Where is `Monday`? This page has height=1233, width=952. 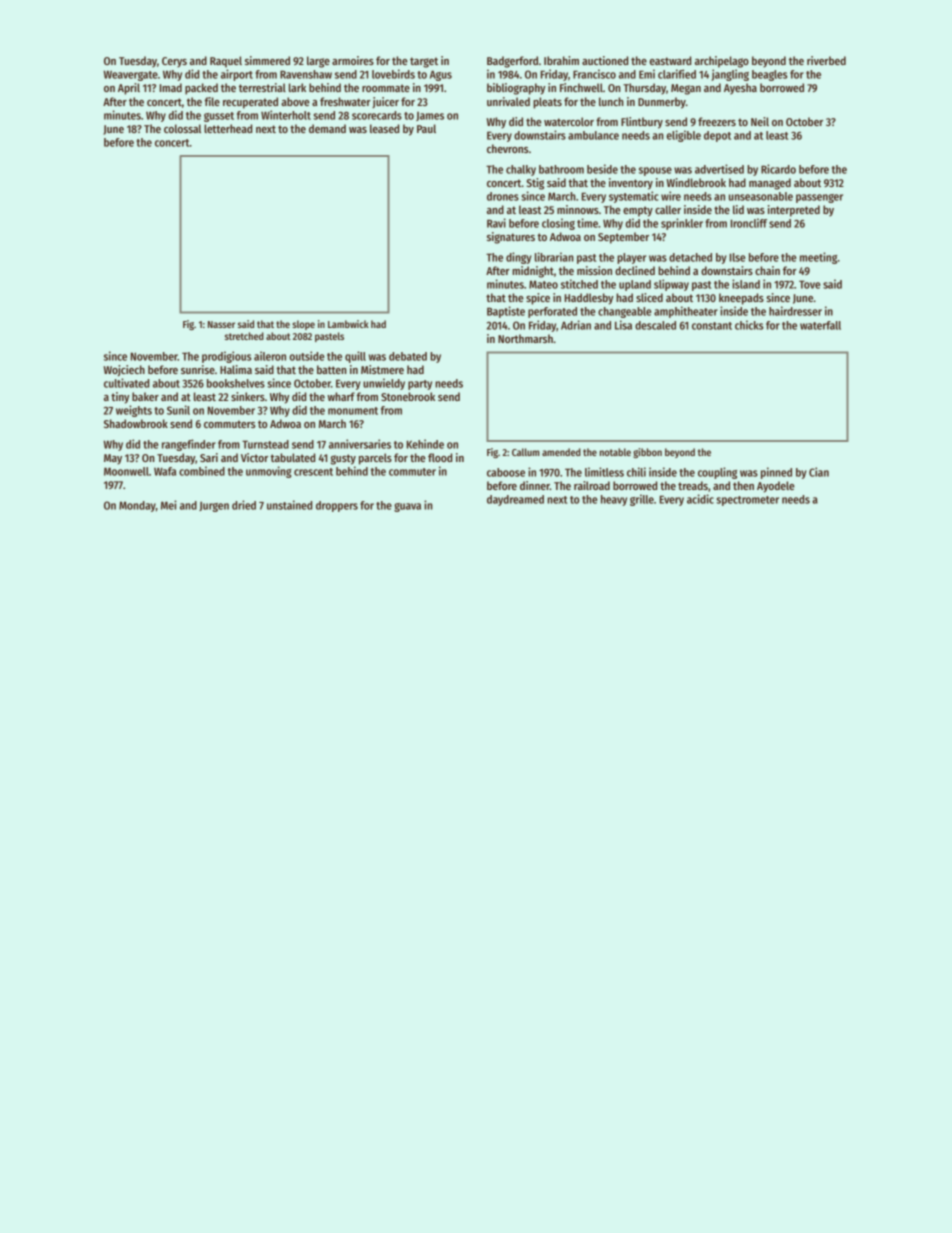 Monday is located at coordinates (137, 506).
